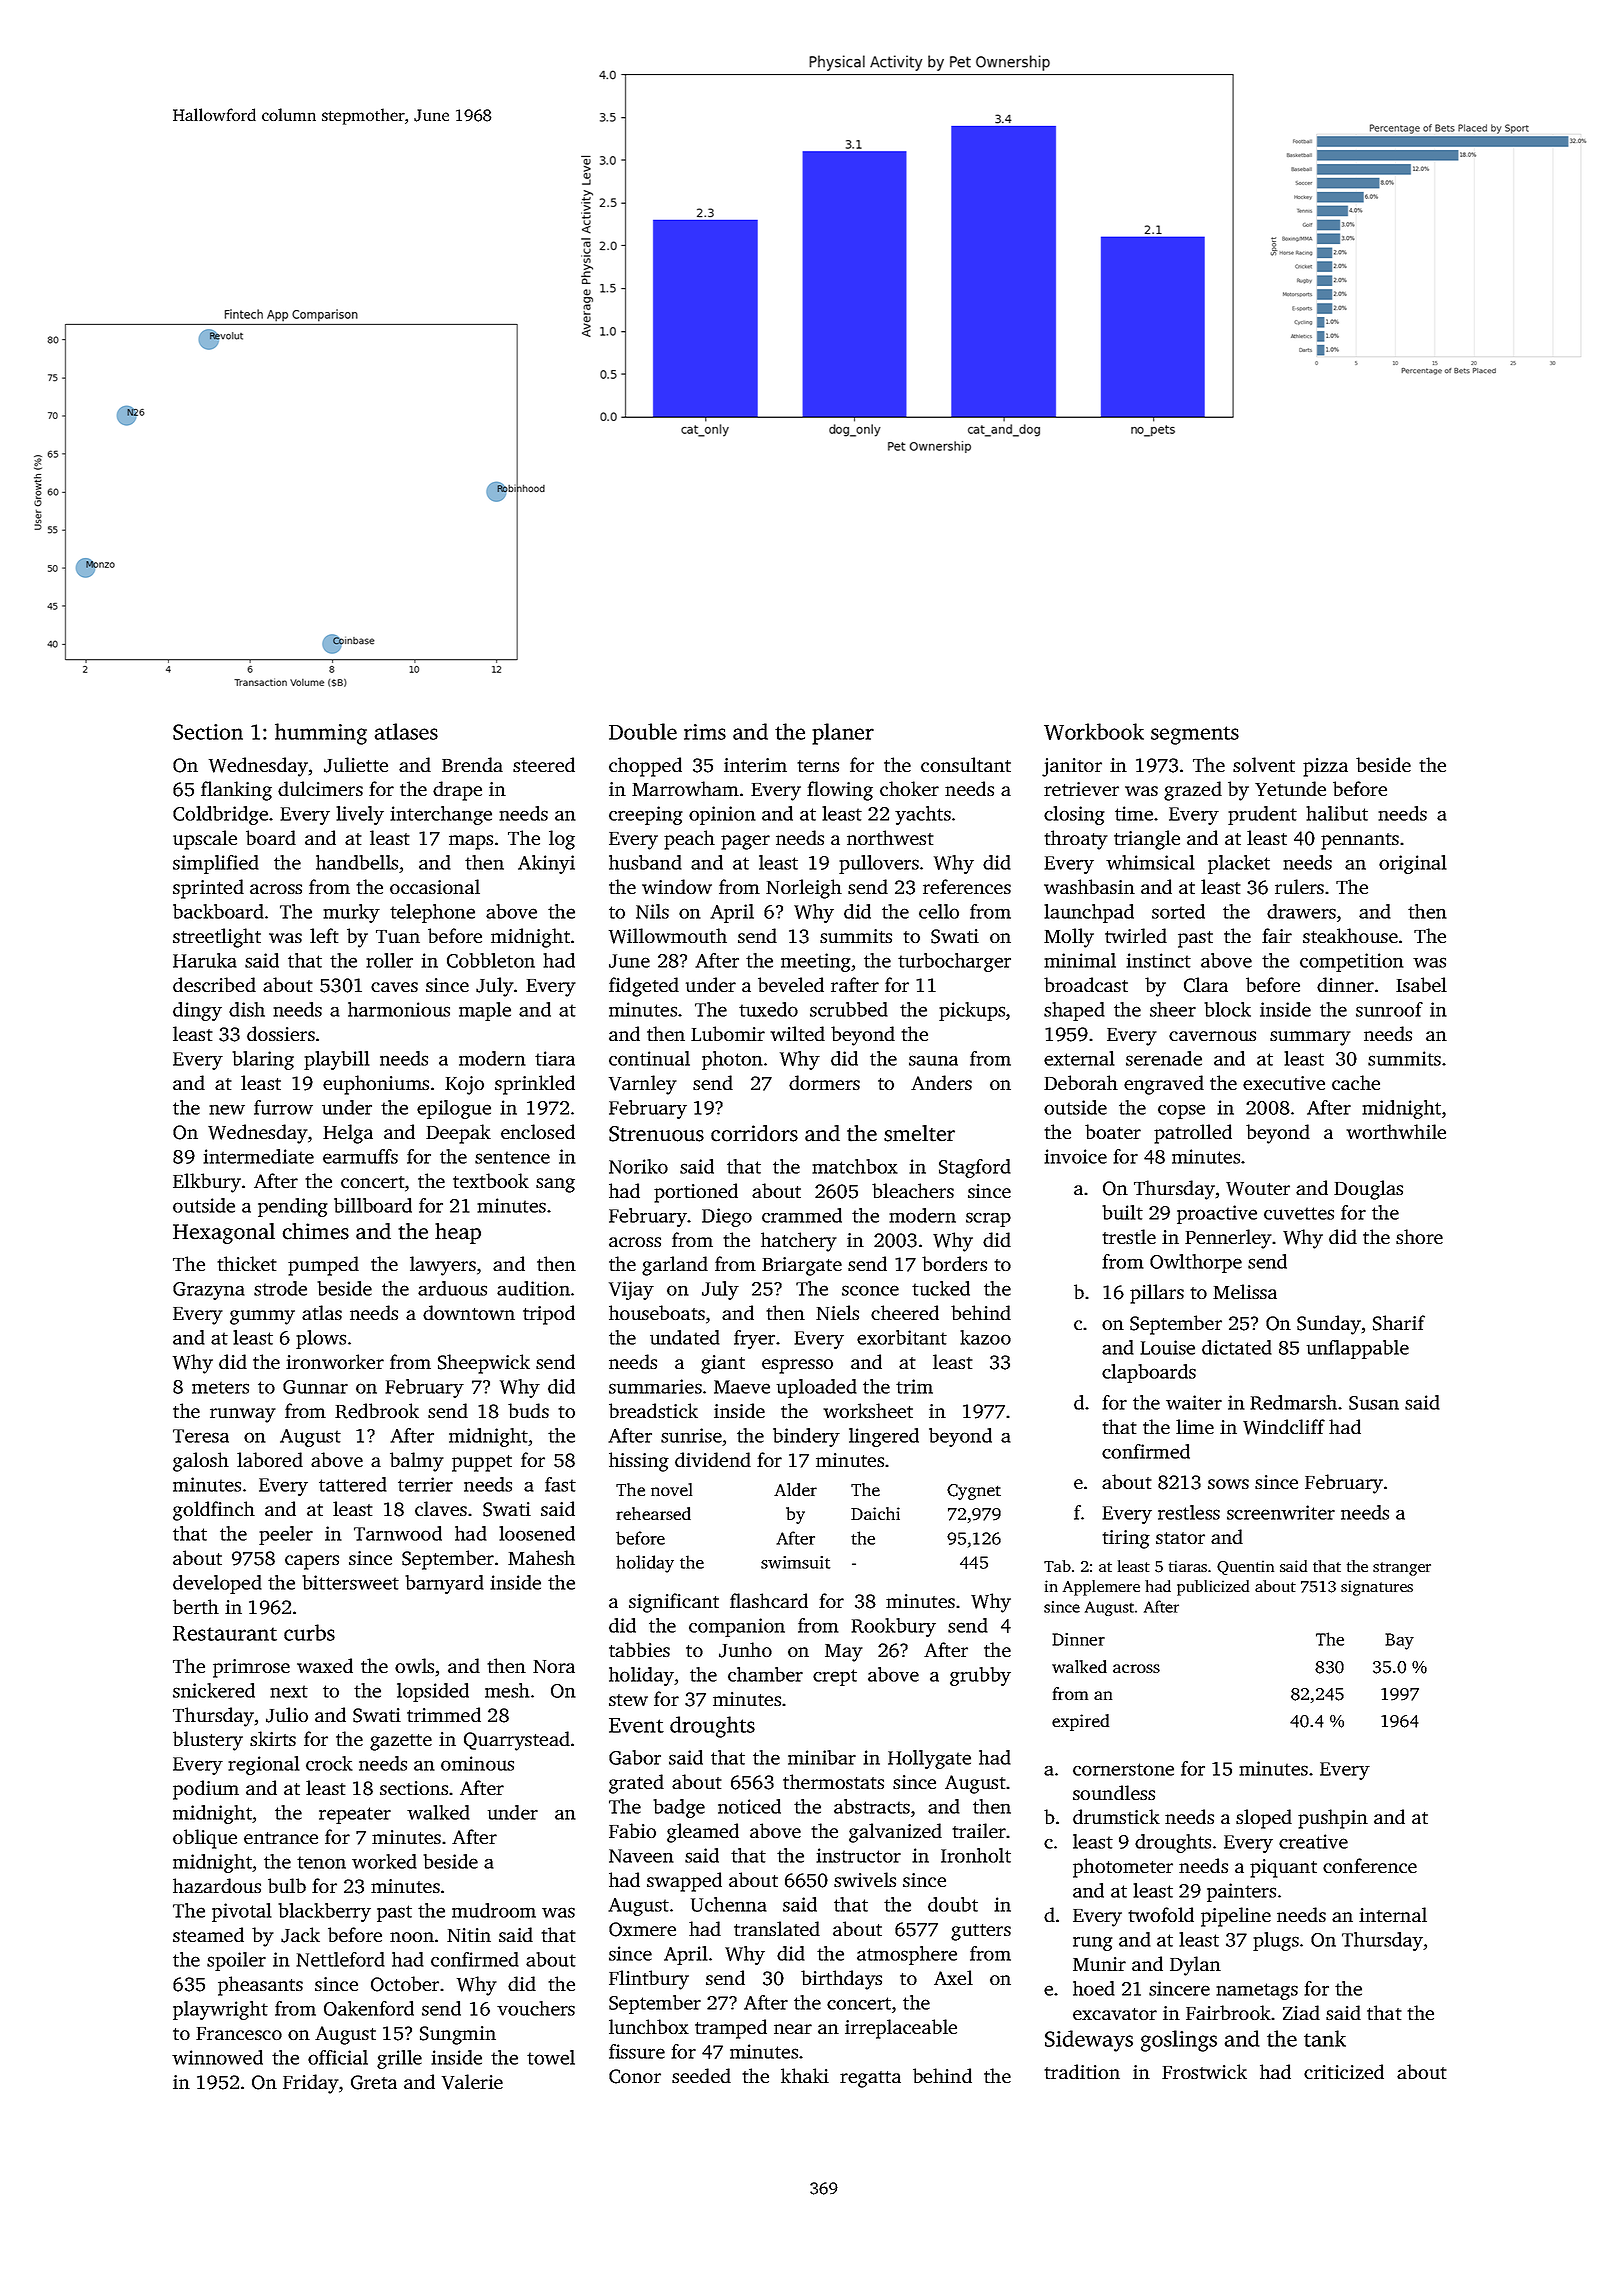 This page has height=2292, width=1620. What do you see at coordinates (321, 734) in the page?
I see `humming` at bounding box center [321, 734].
